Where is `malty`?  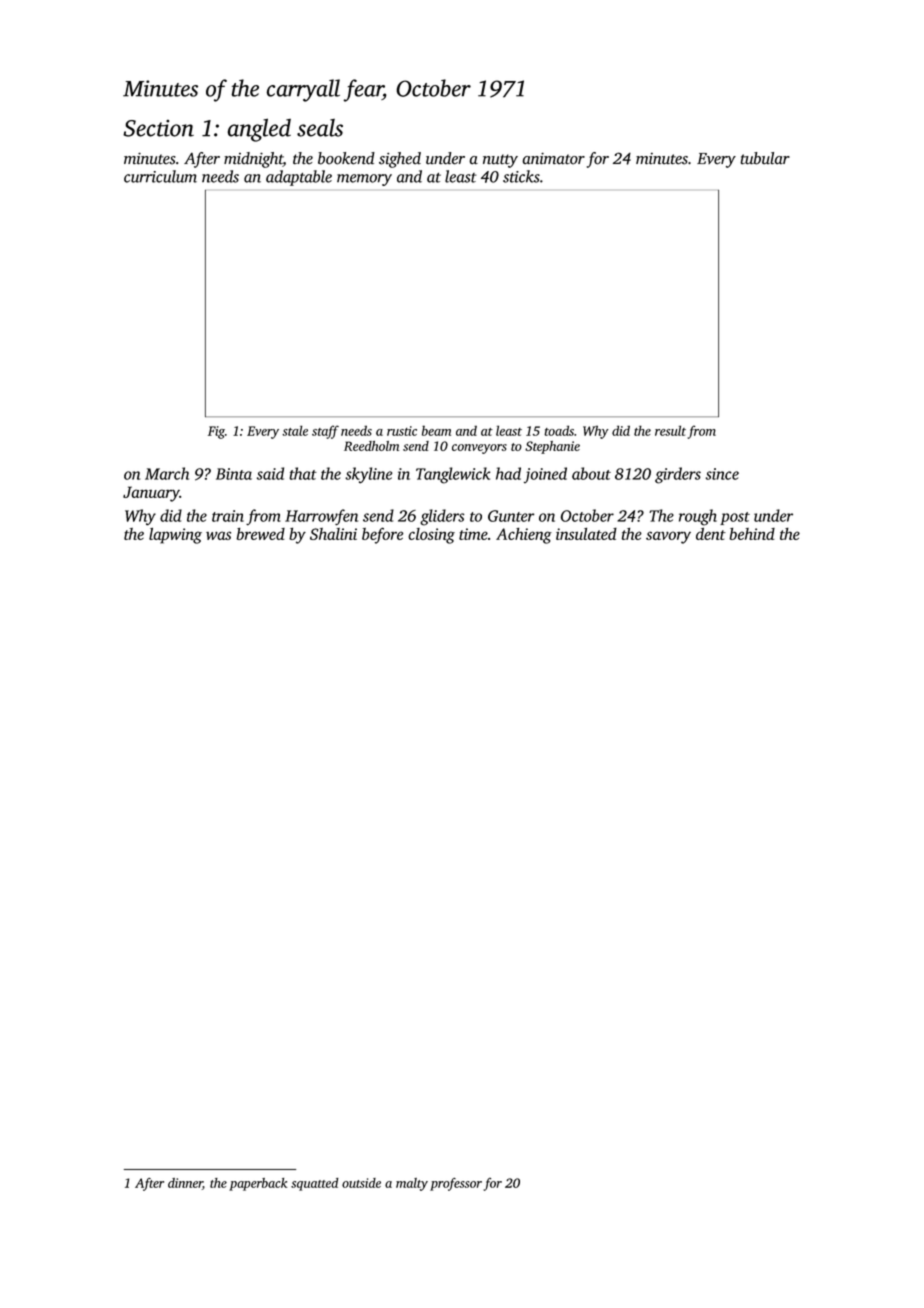 malty is located at coordinates (412, 1184).
